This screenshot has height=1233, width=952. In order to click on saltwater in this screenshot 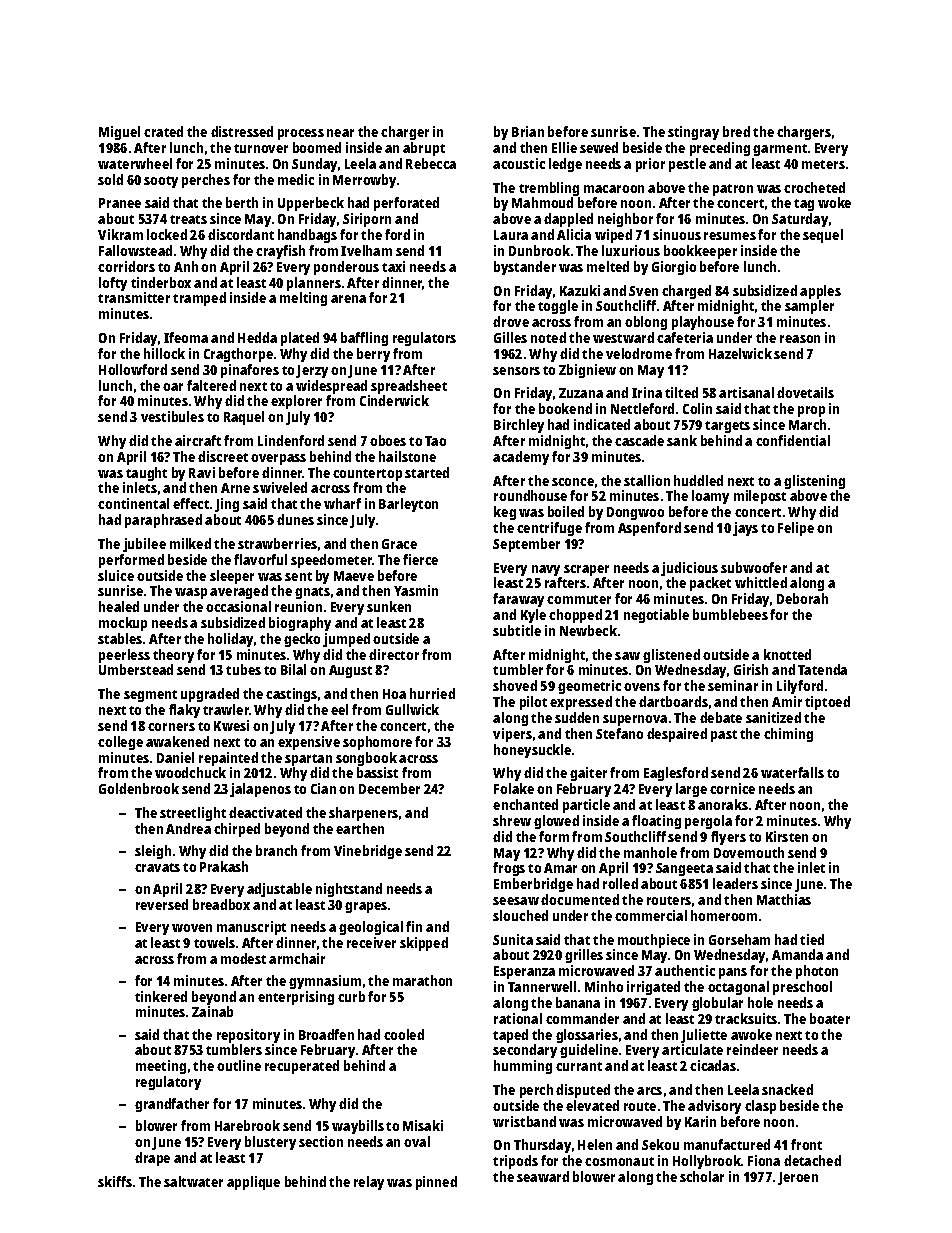, I will do `click(193, 1181)`.
